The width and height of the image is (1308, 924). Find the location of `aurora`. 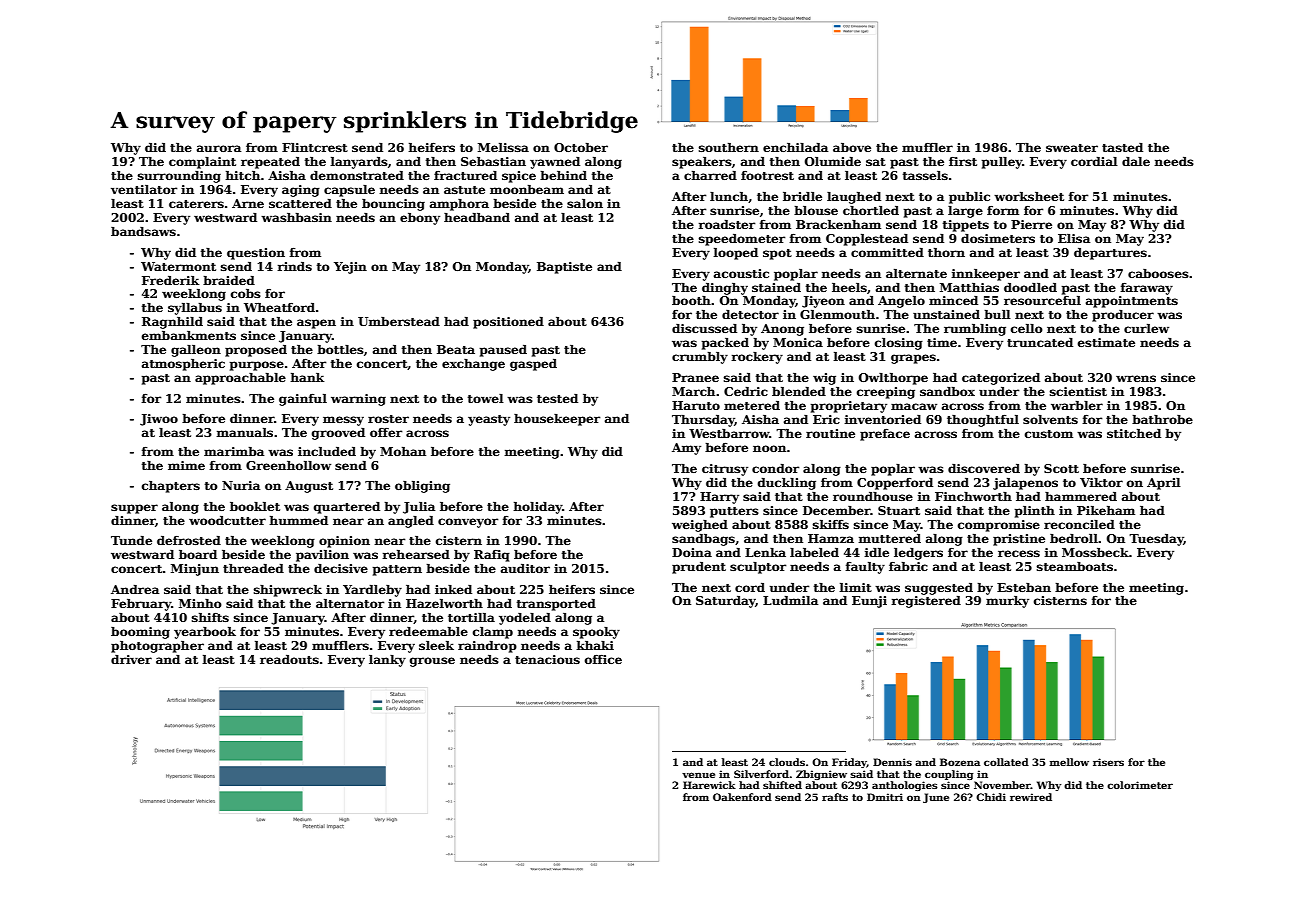

aurora is located at coordinates (219, 148).
